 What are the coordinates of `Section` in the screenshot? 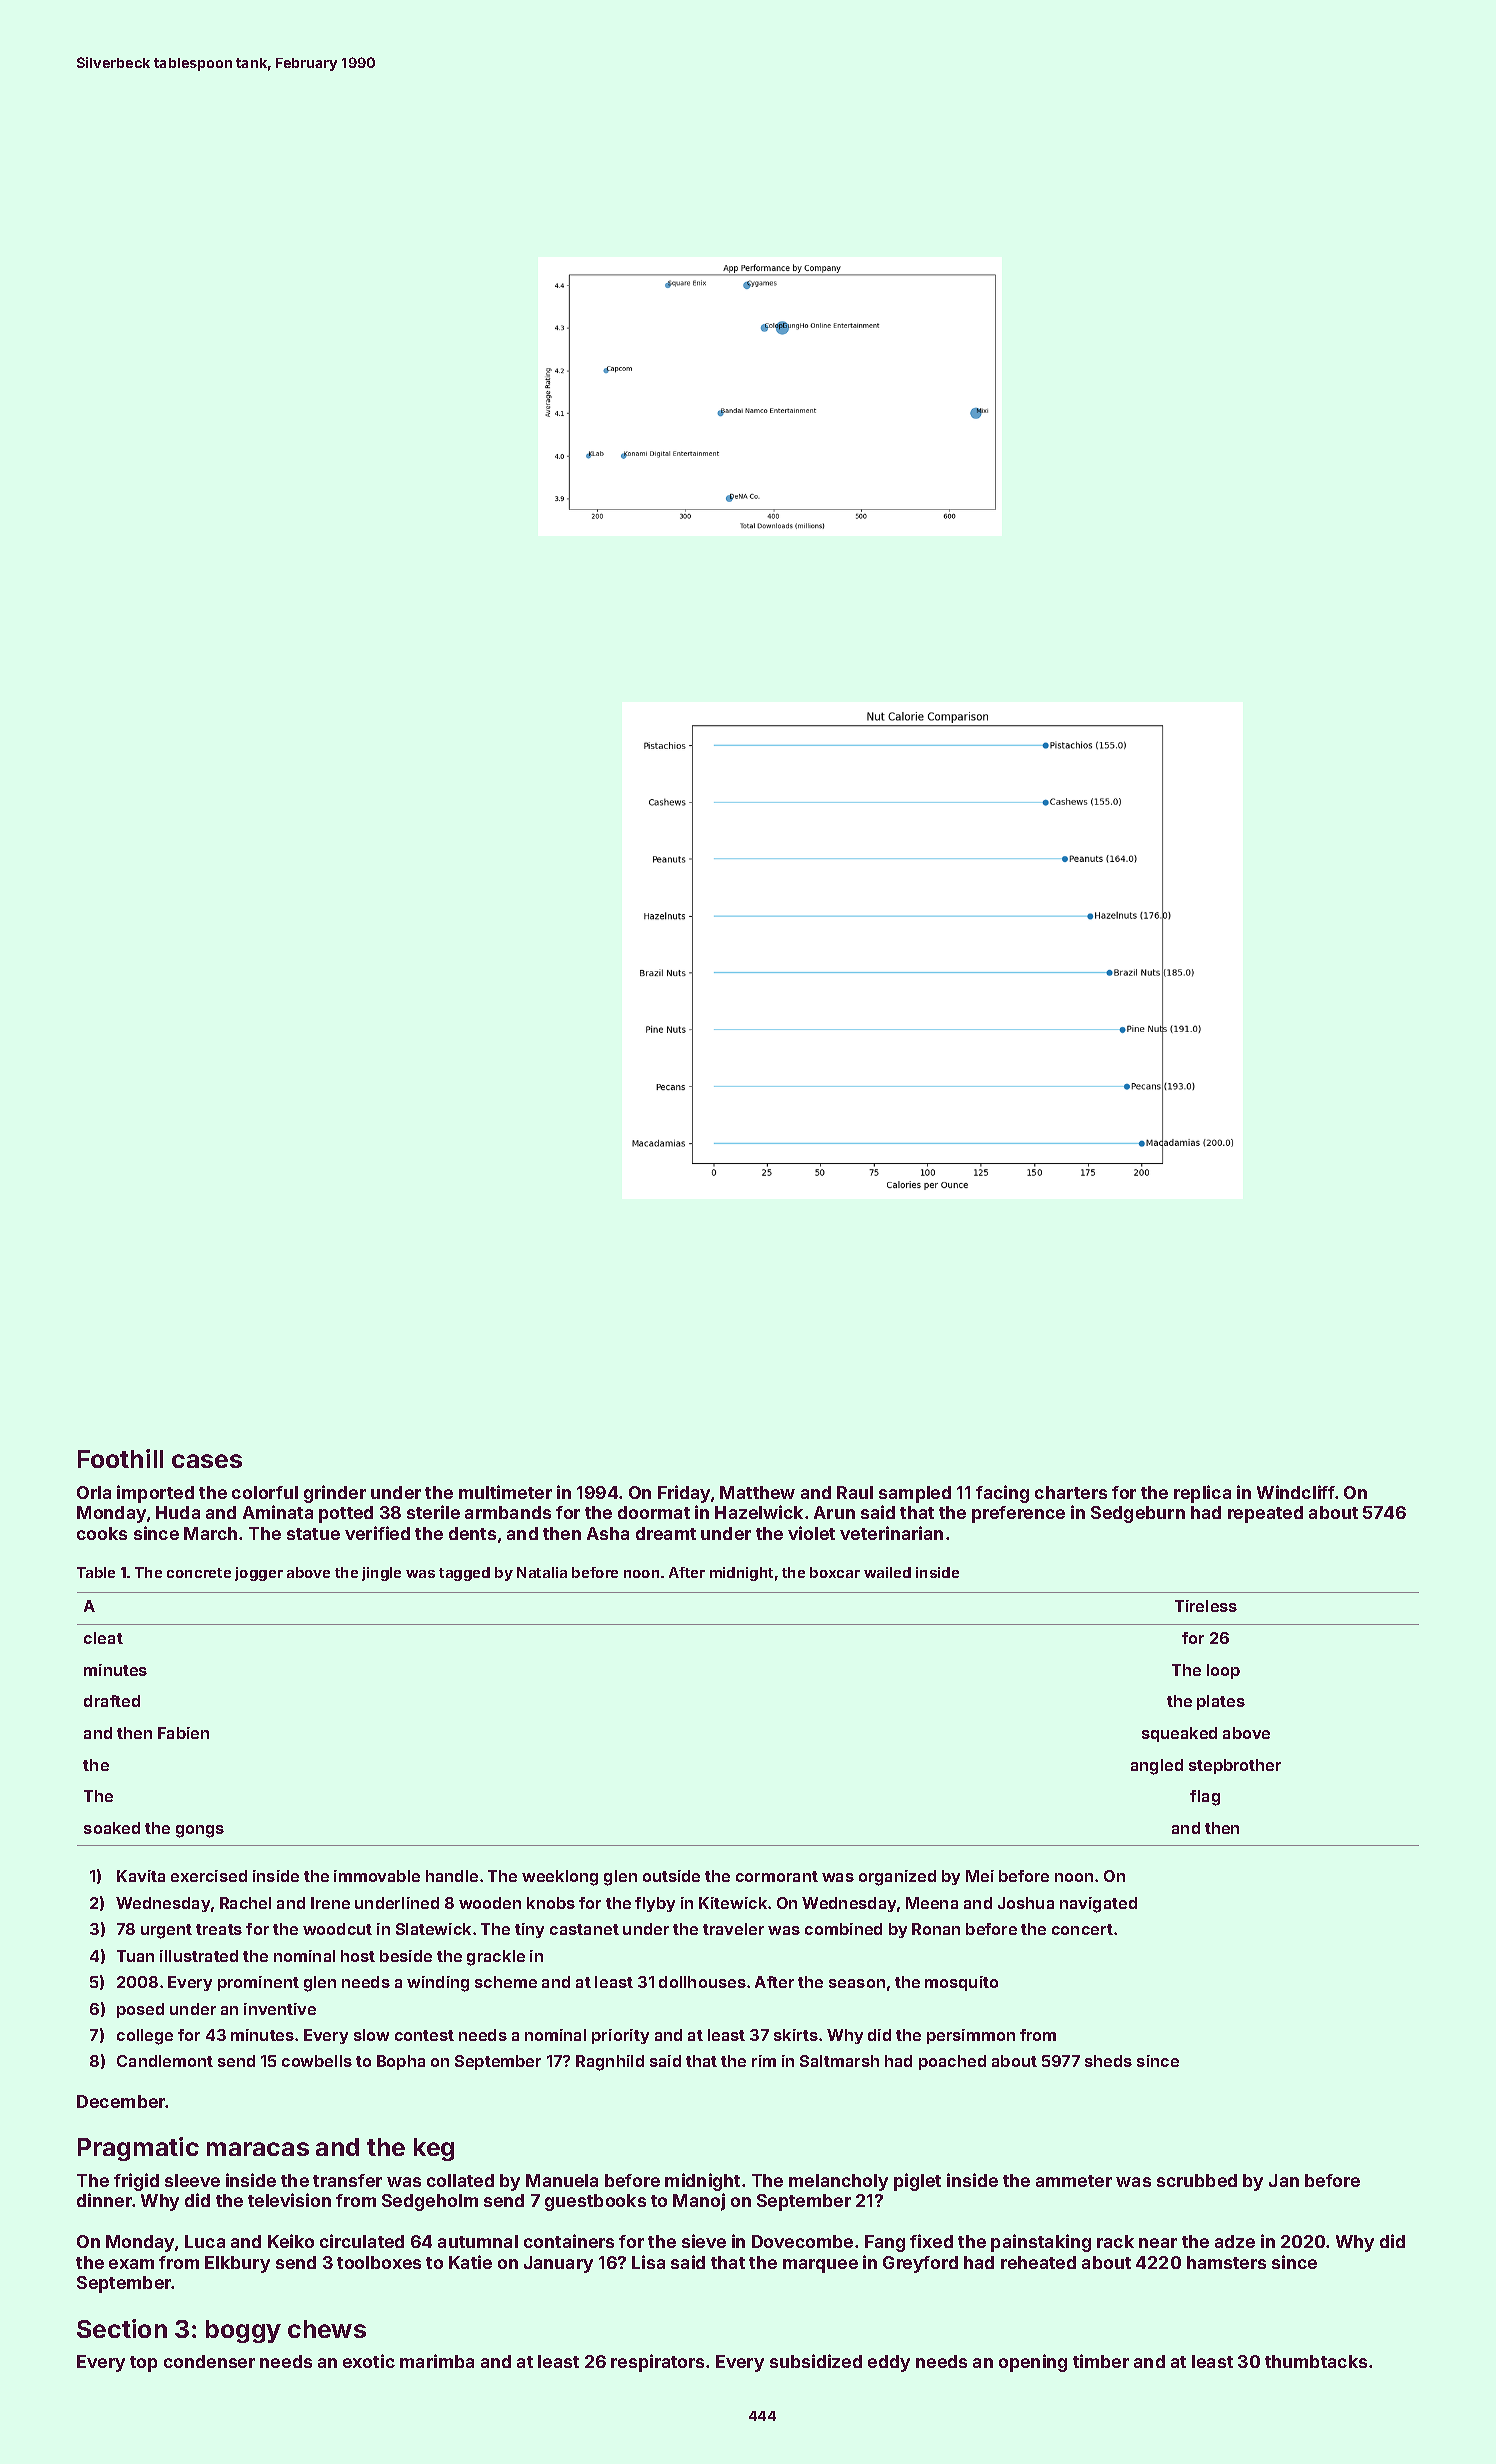 It's located at (122, 2328).
